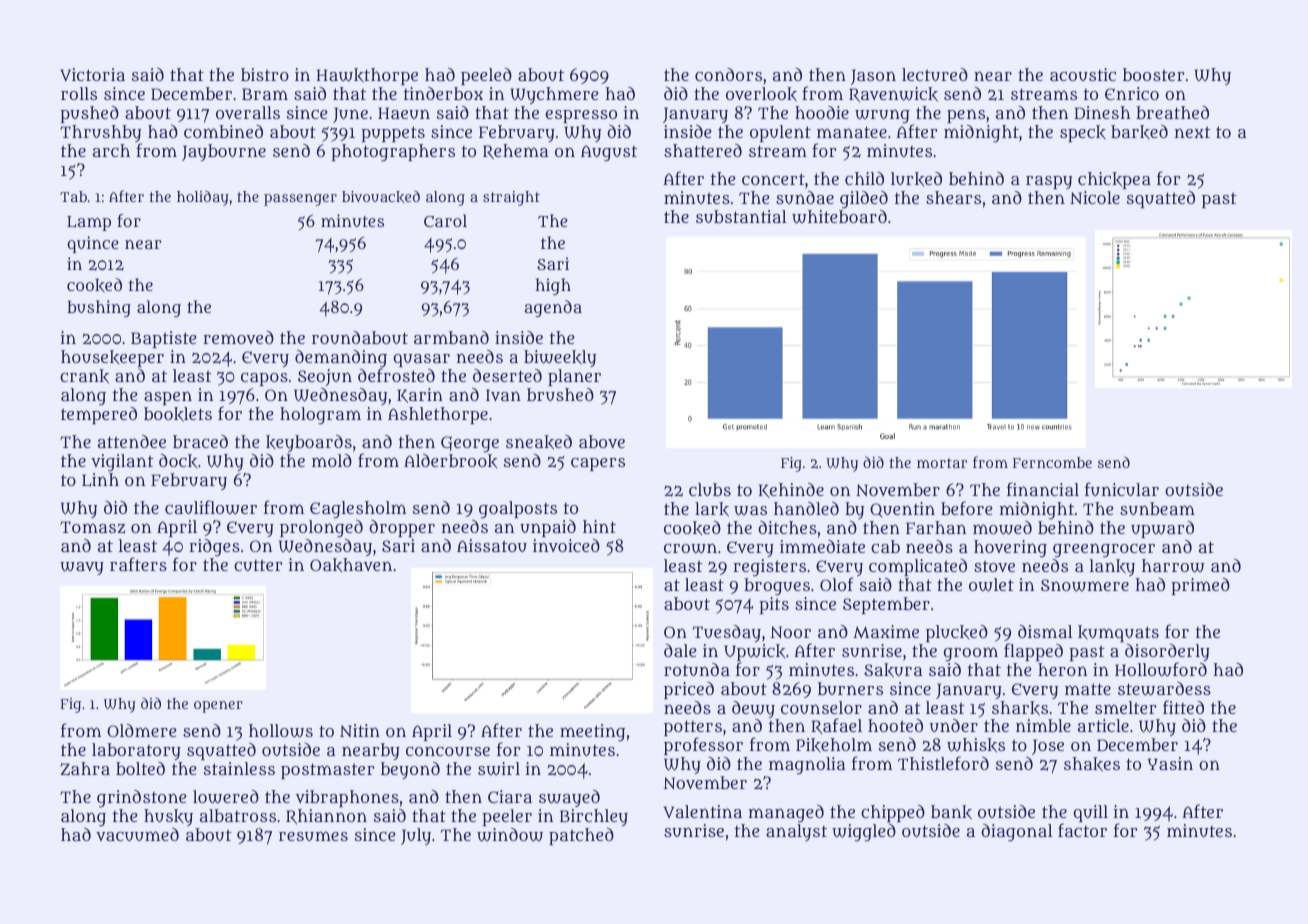 The image size is (1308, 924). What do you see at coordinates (680, 650) in the image?
I see `dale` at bounding box center [680, 650].
